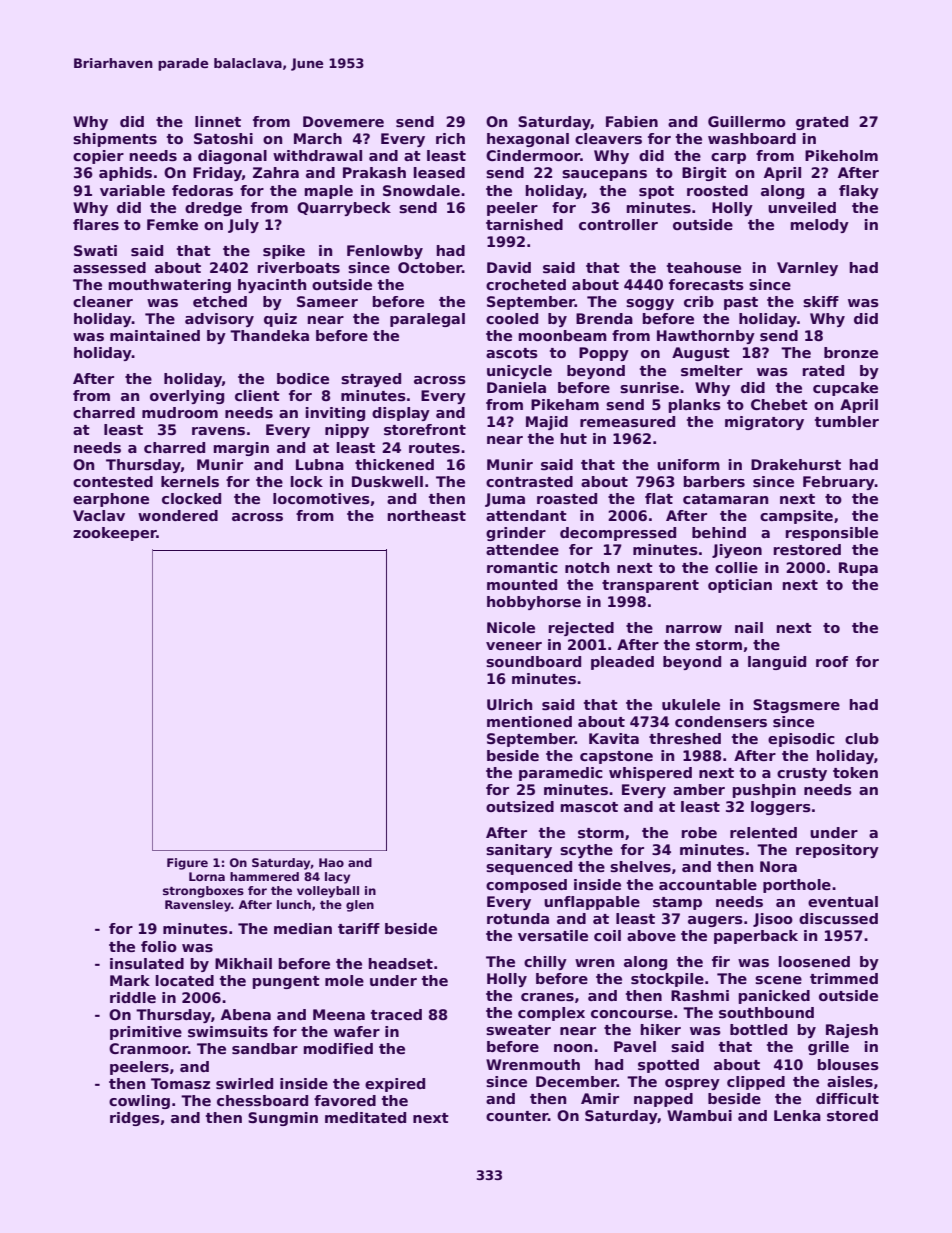  Describe the element at coordinates (820, 226) in the document. I see `melody` at that location.
